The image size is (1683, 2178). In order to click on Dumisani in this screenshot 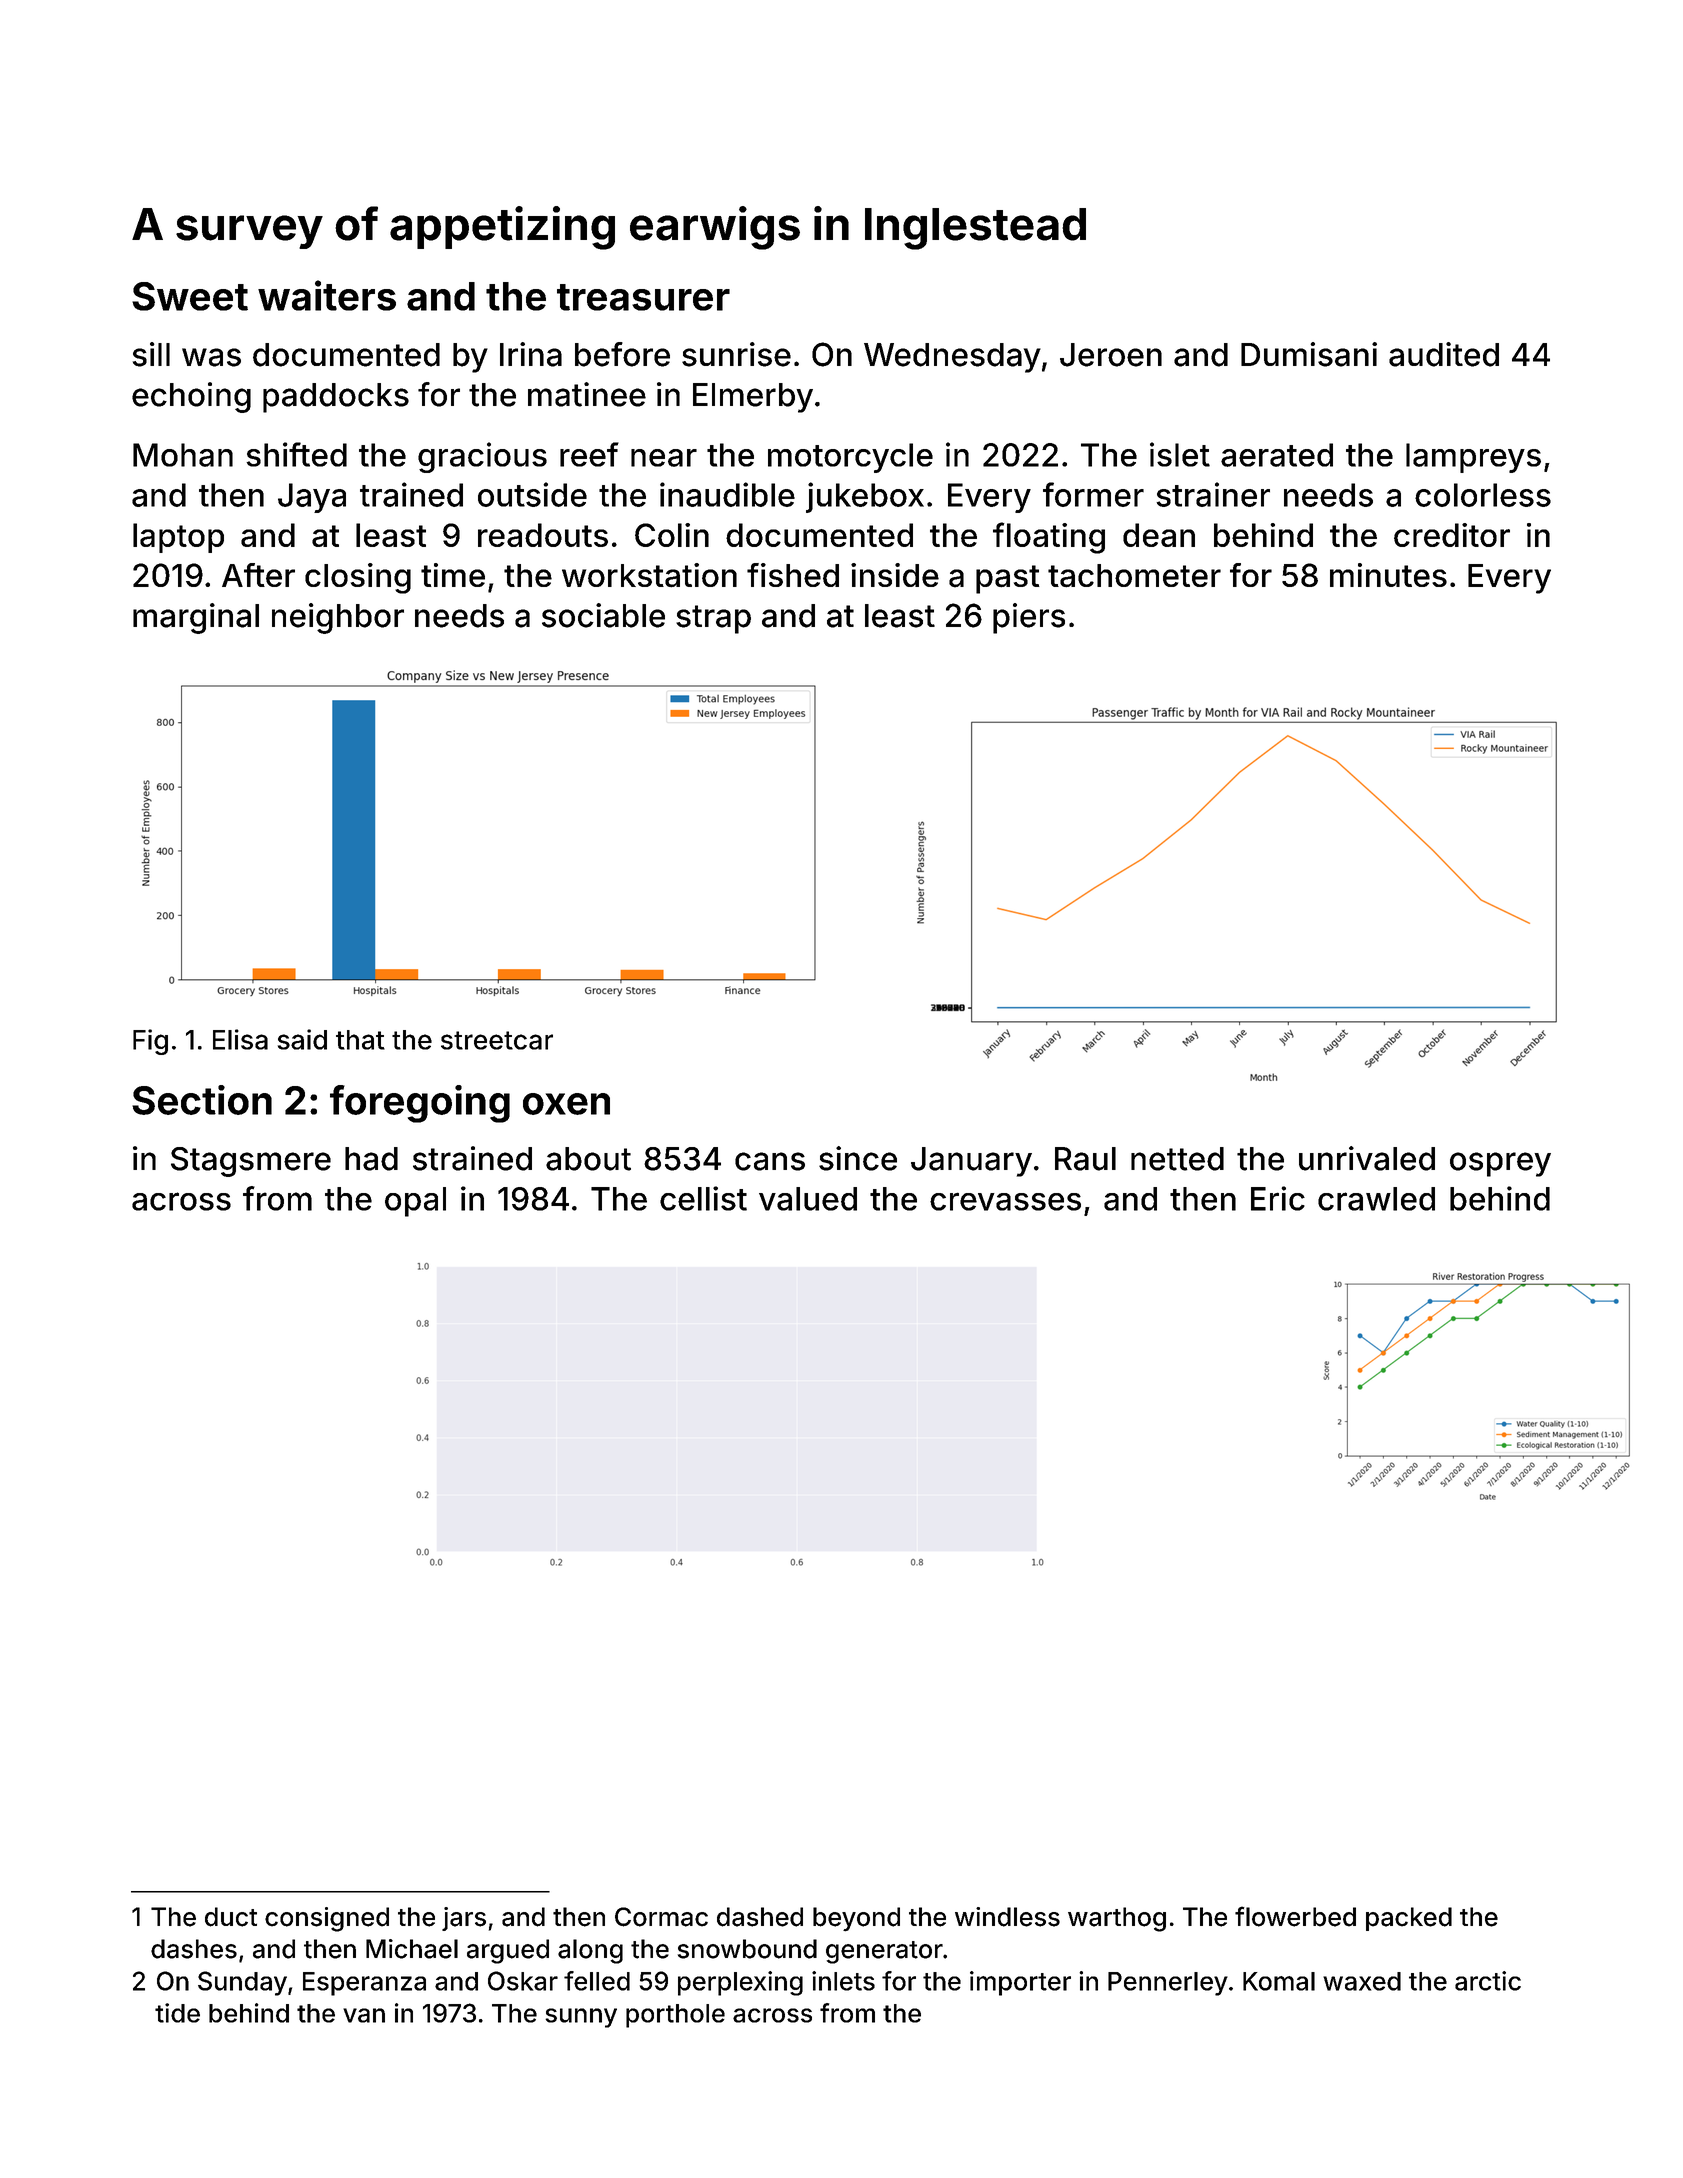, I will do `click(1309, 354)`.
